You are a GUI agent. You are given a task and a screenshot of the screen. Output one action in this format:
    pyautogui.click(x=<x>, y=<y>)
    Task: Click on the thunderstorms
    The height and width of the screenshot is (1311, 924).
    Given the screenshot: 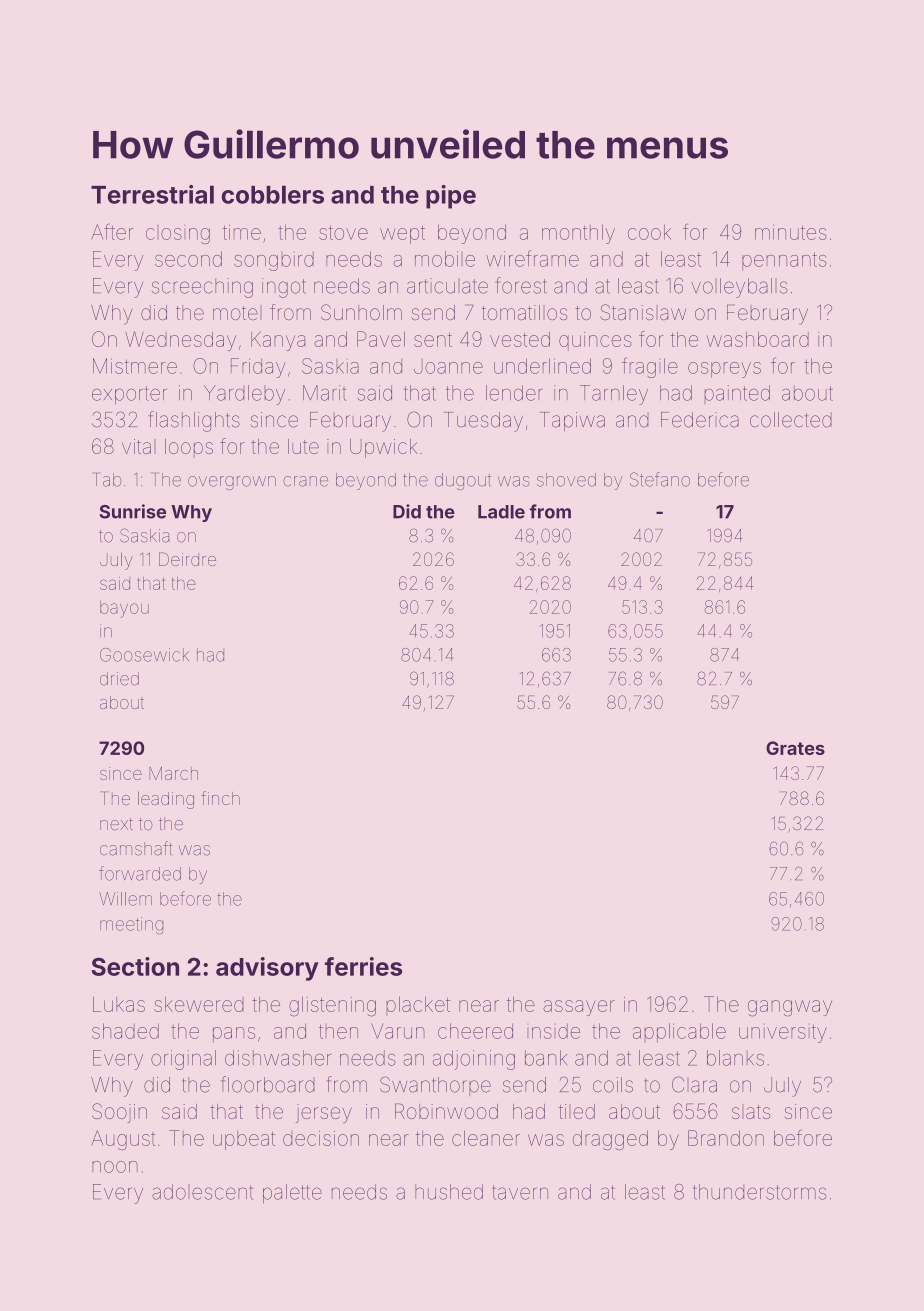 What is the action you would take?
    pyautogui.click(x=760, y=1192)
